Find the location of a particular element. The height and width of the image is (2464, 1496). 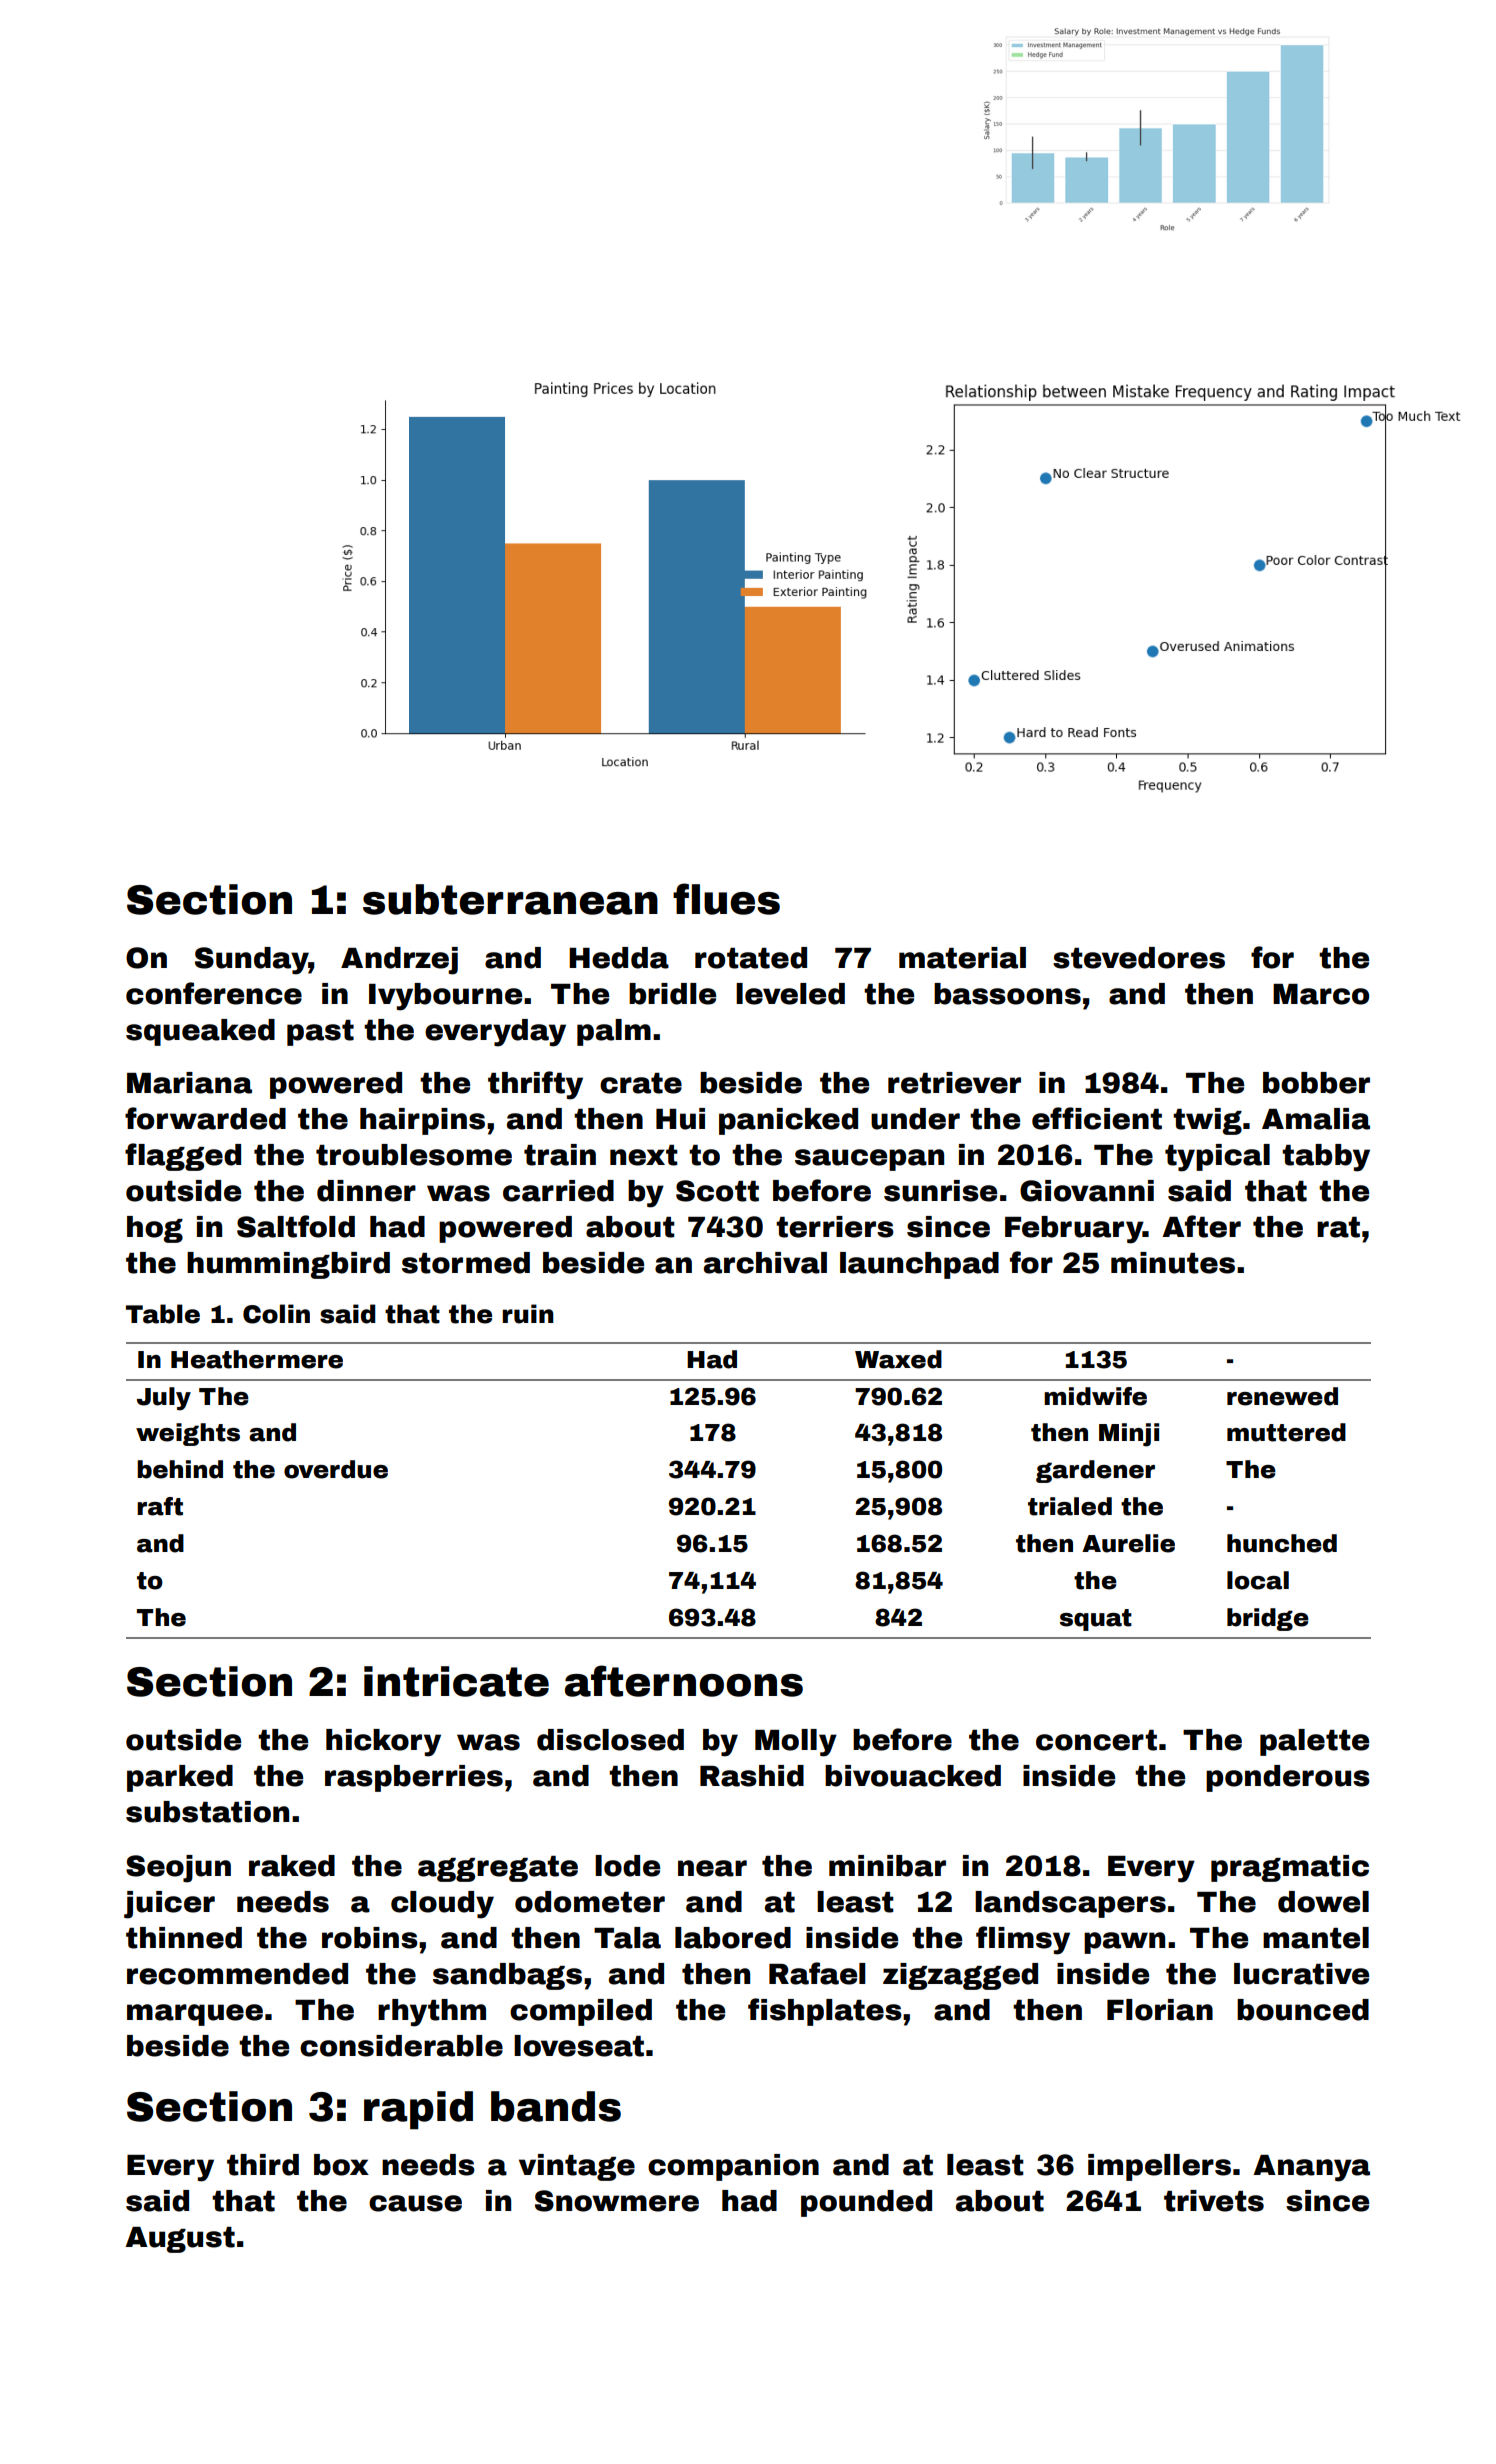

companion is located at coordinates (733, 2167).
